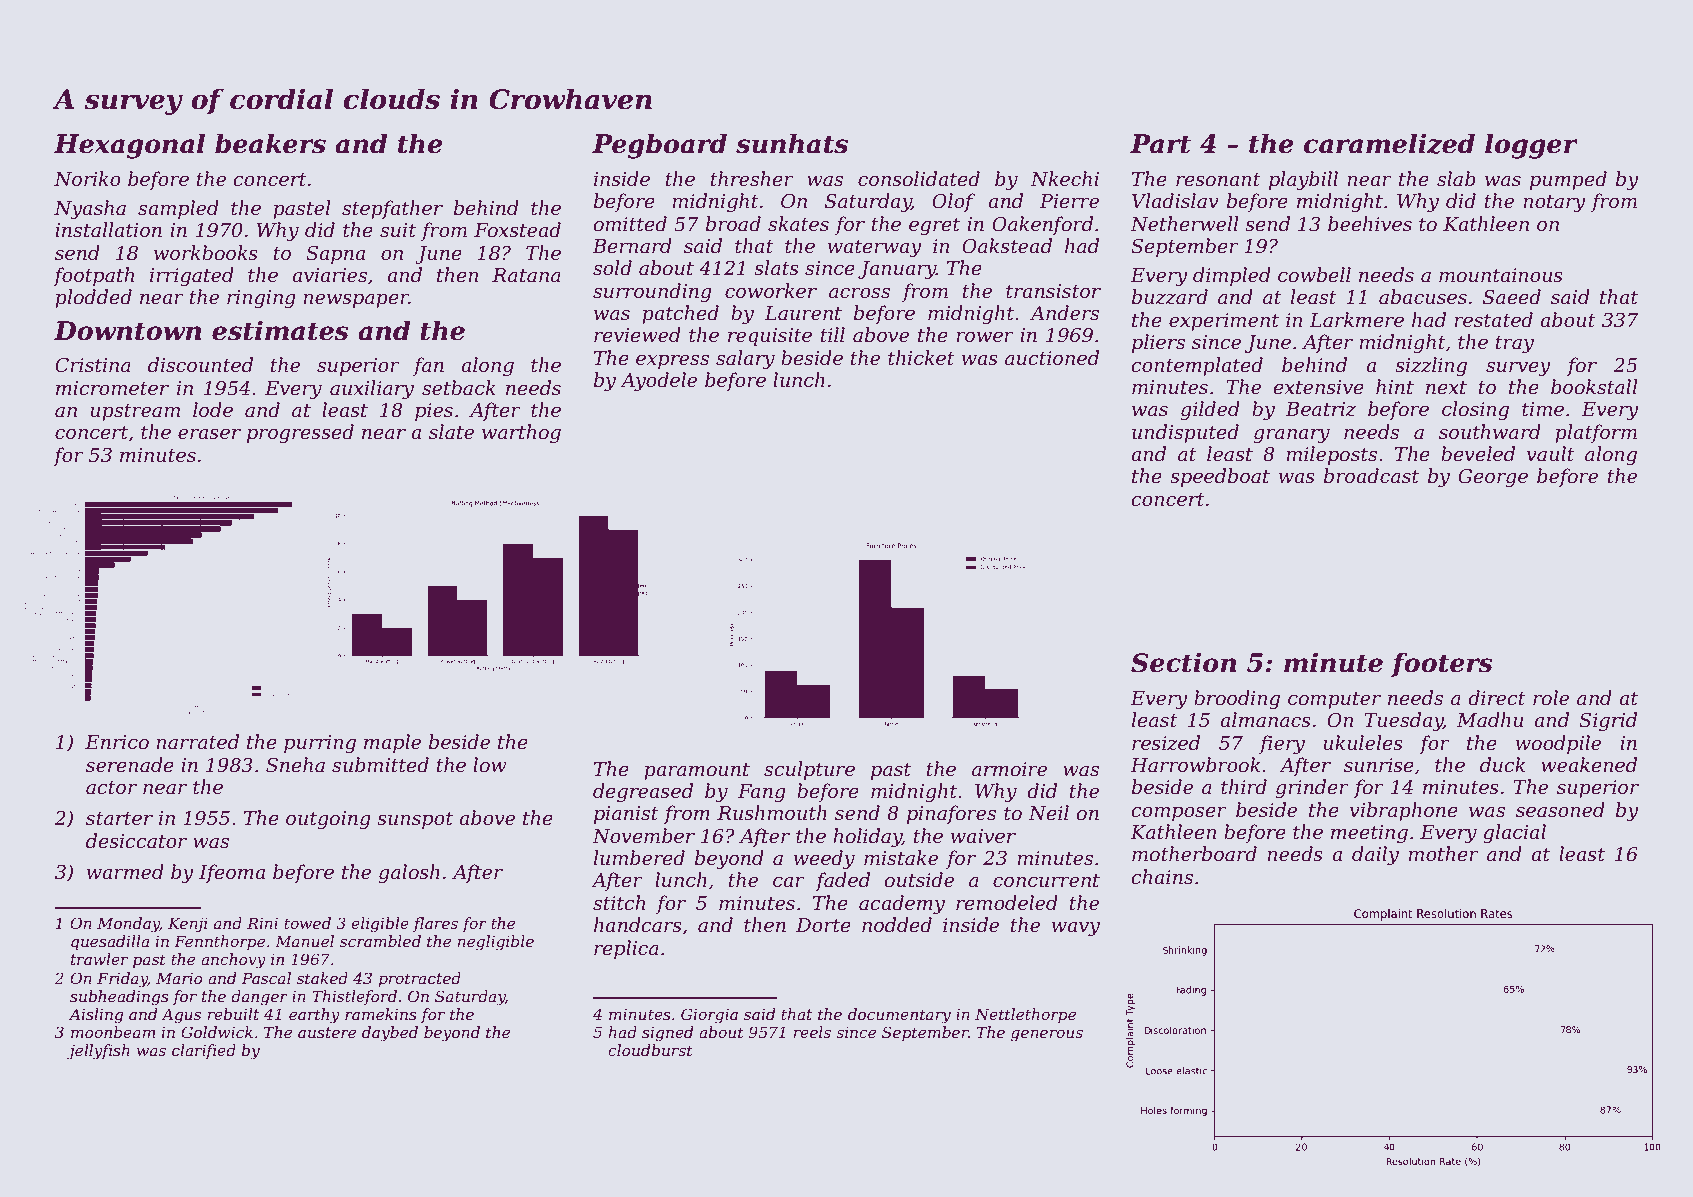 The image size is (1693, 1197). What do you see at coordinates (380, 765) in the image?
I see `submitted` at bounding box center [380, 765].
